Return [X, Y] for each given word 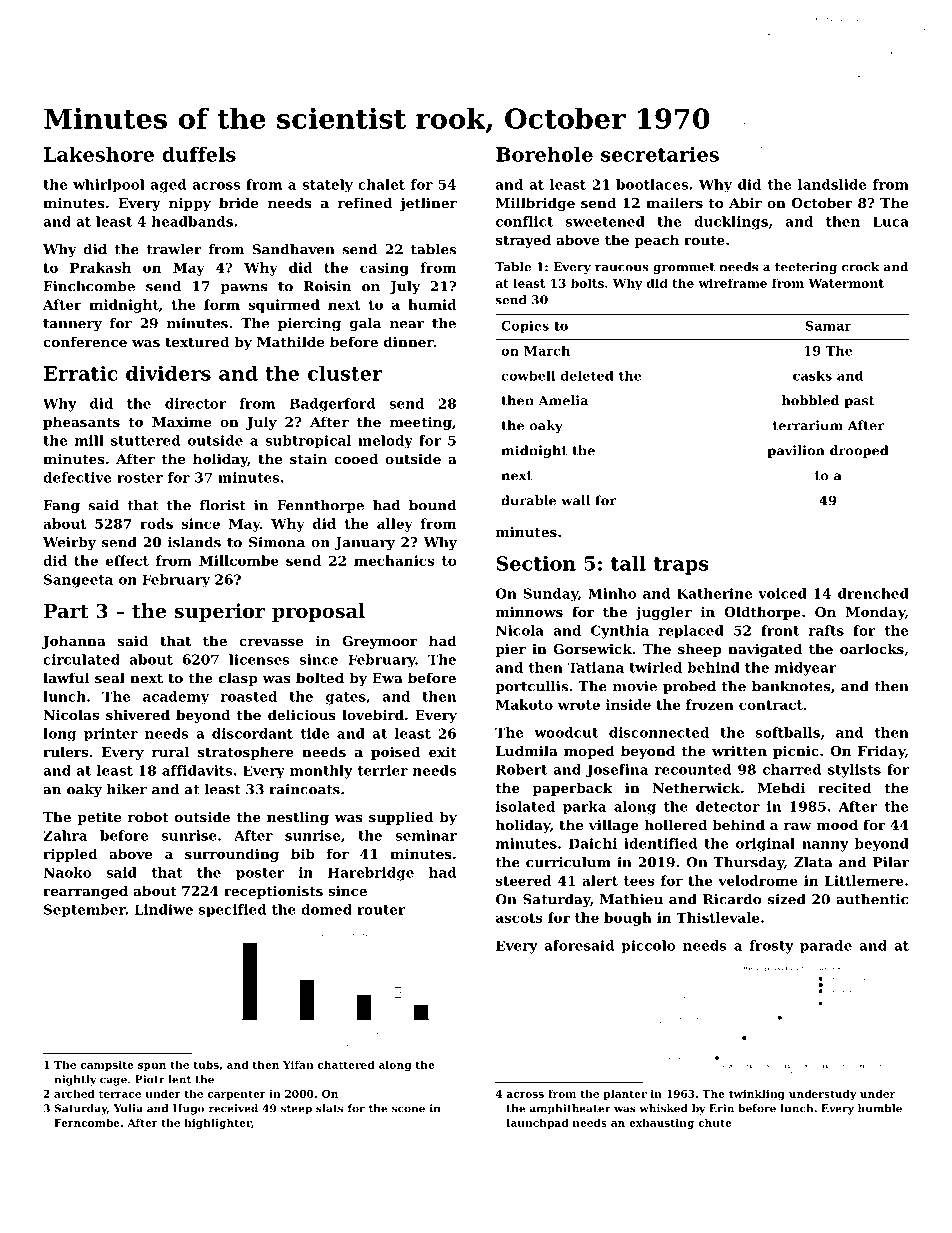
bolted [320, 677]
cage [113, 1081]
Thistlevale [717, 917]
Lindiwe [164, 909]
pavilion [796, 451]
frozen [710, 704]
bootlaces [652, 184]
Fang [62, 507]
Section [536, 563]
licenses [259, 659]
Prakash [100, 267]
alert [600, 880]
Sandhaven [293, 249]
